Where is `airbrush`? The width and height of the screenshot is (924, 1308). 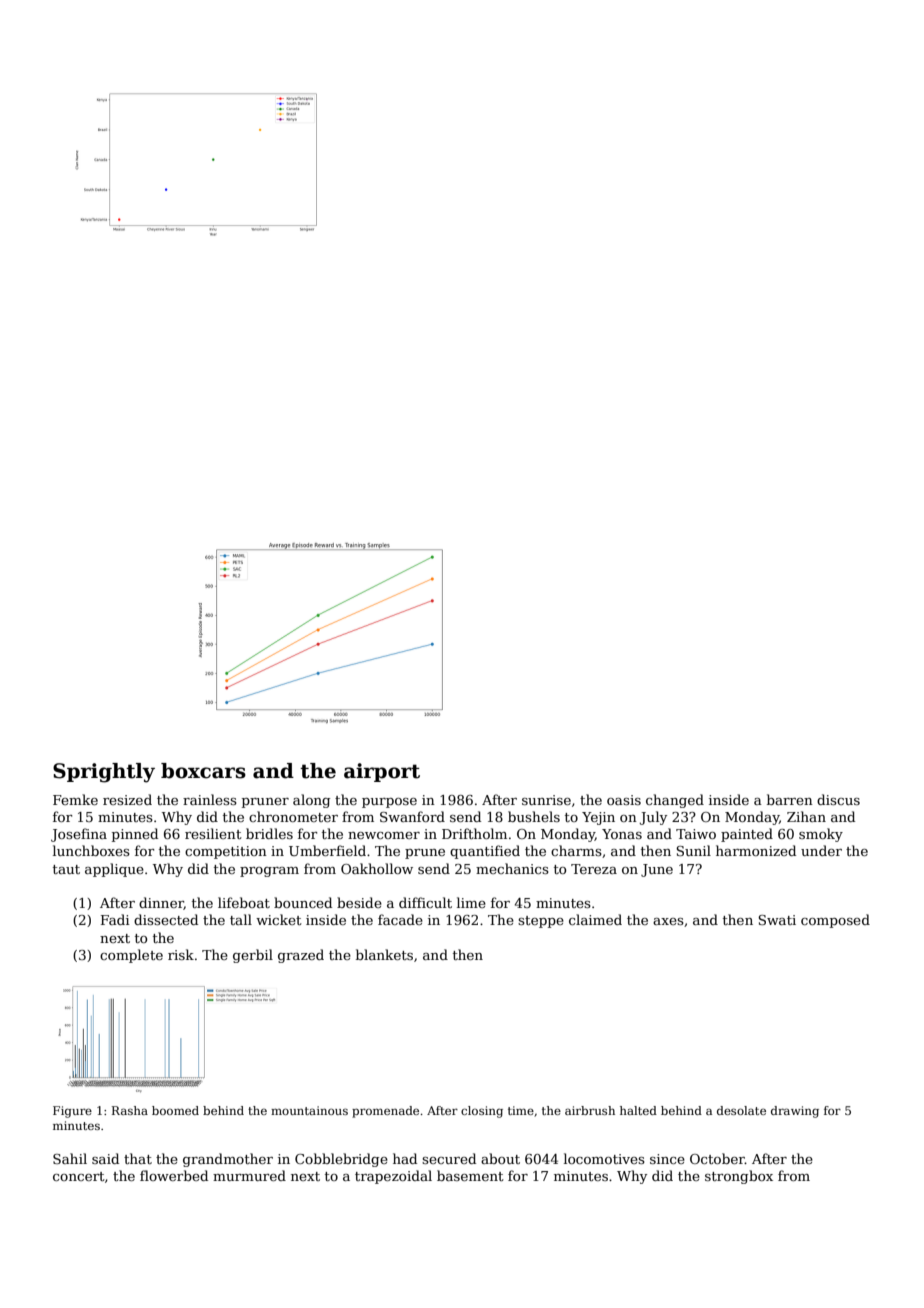 airbrush is located at coordinates (590, 1110).
